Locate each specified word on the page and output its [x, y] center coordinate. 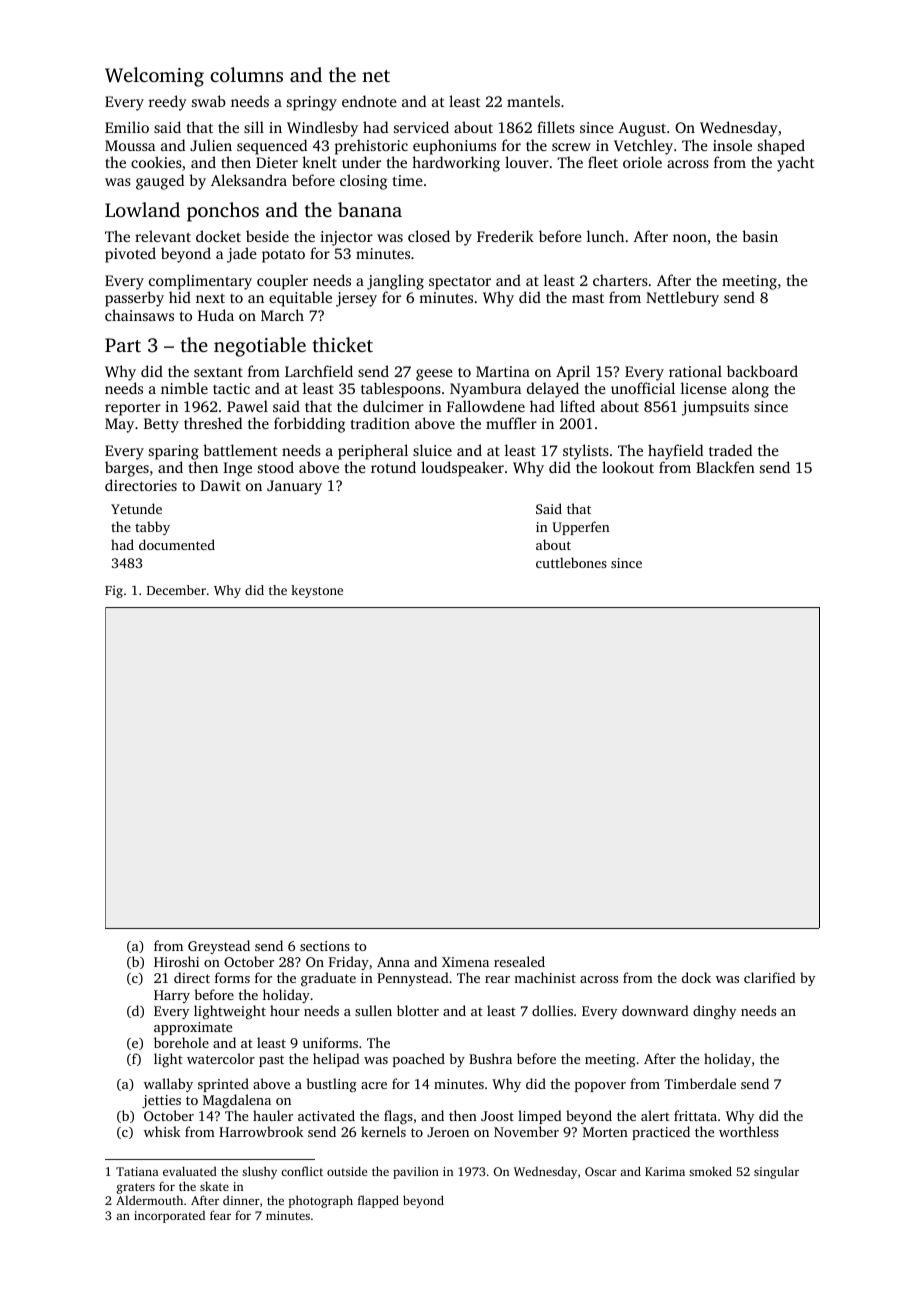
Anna [393, 962]
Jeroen [448, 1132]
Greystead [219, 947]
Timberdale [700, 1083]
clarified [770, 977]
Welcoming [154, 77]
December [176, 590]
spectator [460, 283]
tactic [231, 388]
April [573, 373]
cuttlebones [571, 562]
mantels [533, 101]
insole [732, 145]
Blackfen [725, 467]
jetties [161, 1101]
